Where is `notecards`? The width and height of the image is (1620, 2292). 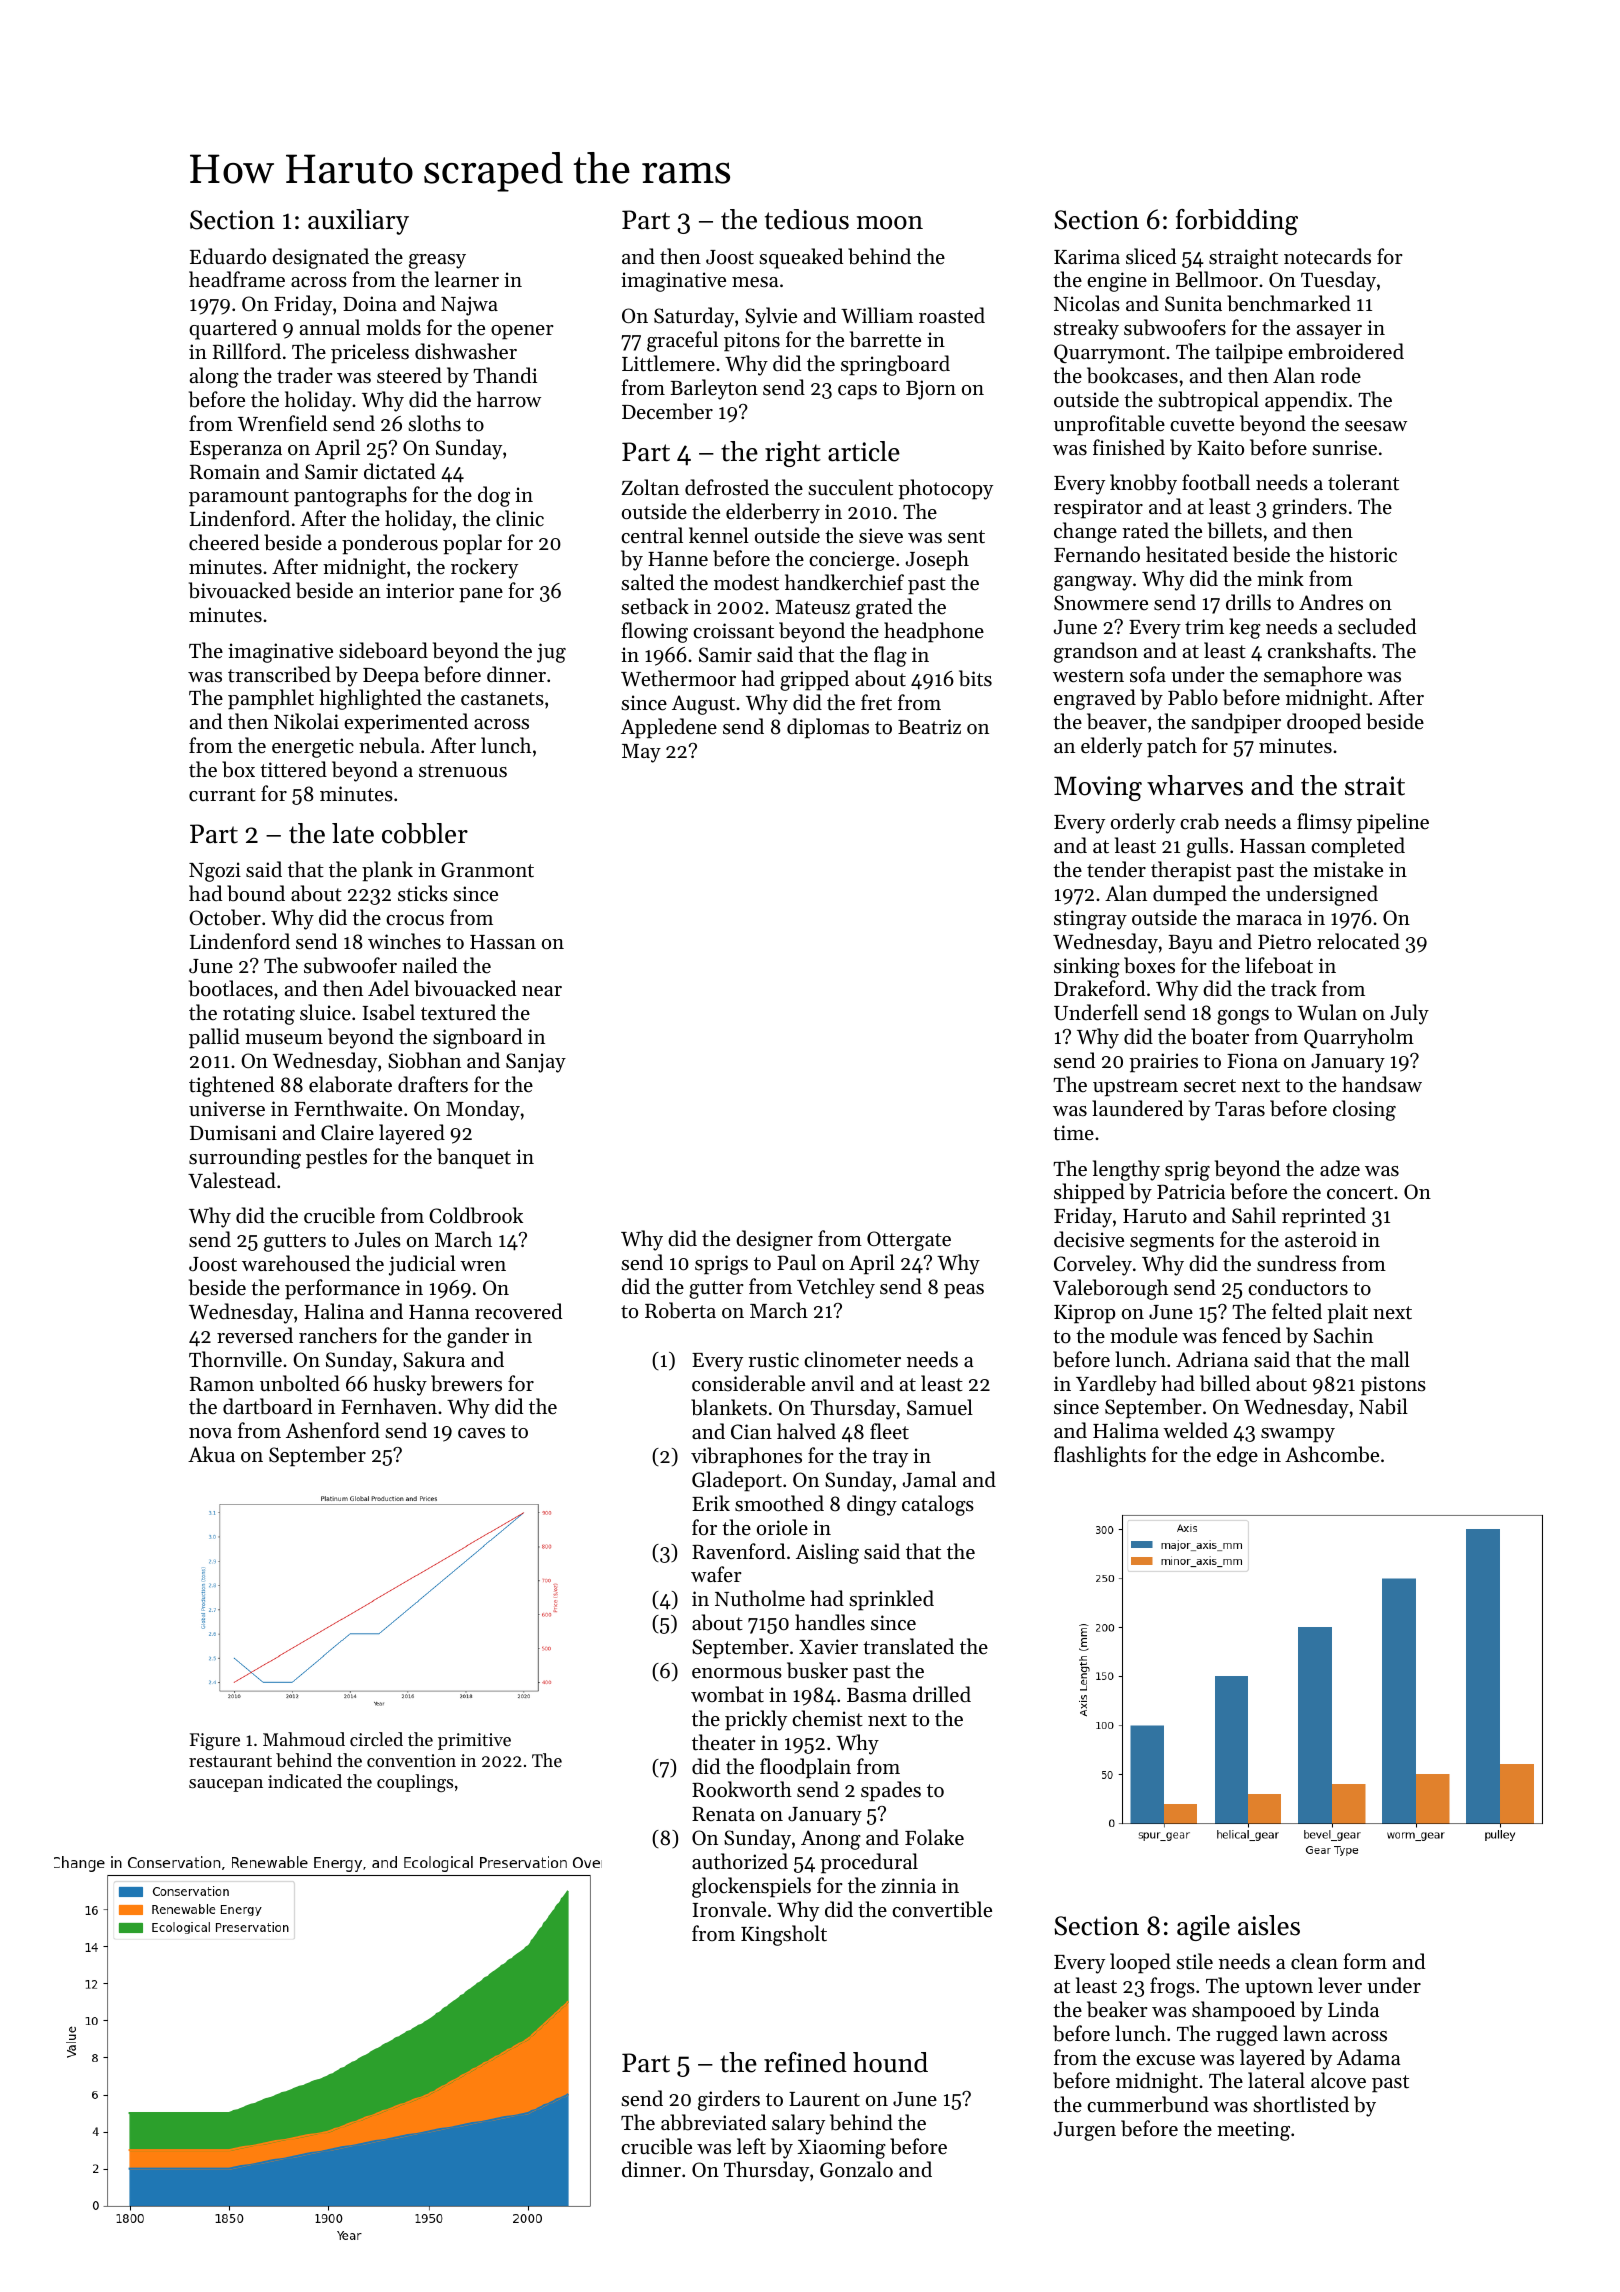
notecards is located at coordinates (1327, 256).
